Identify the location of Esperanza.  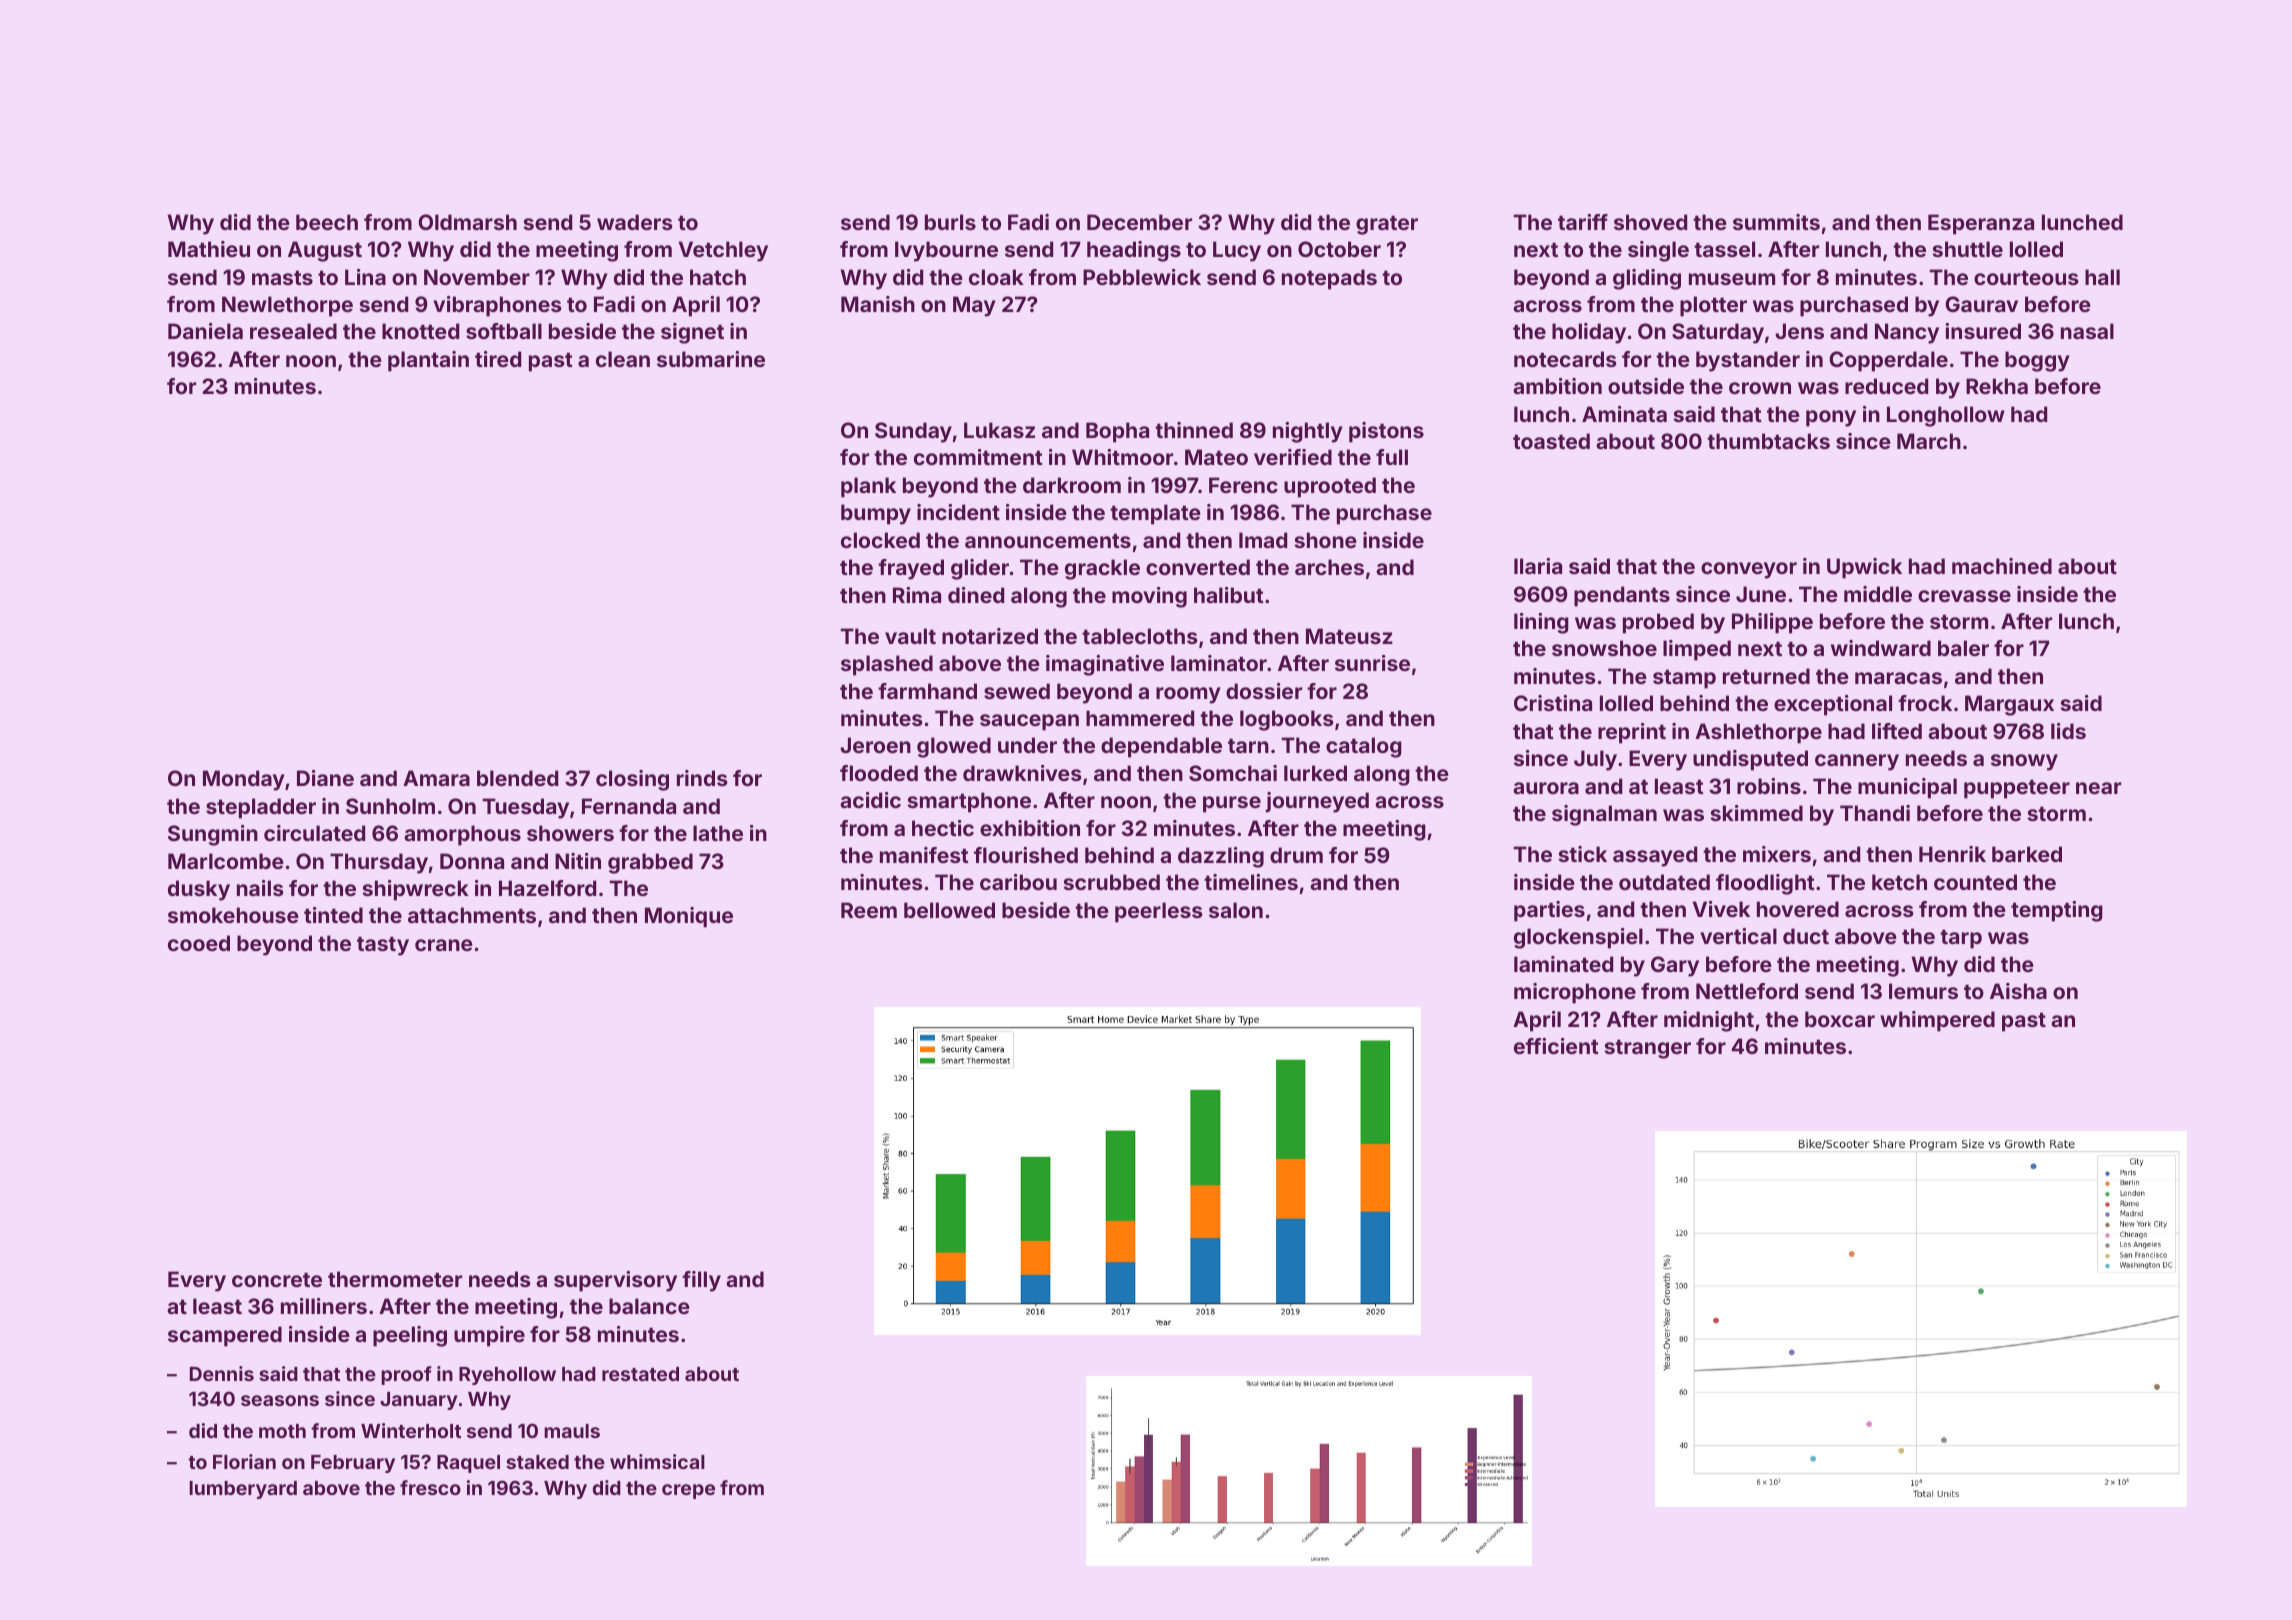
(1981, 224).
